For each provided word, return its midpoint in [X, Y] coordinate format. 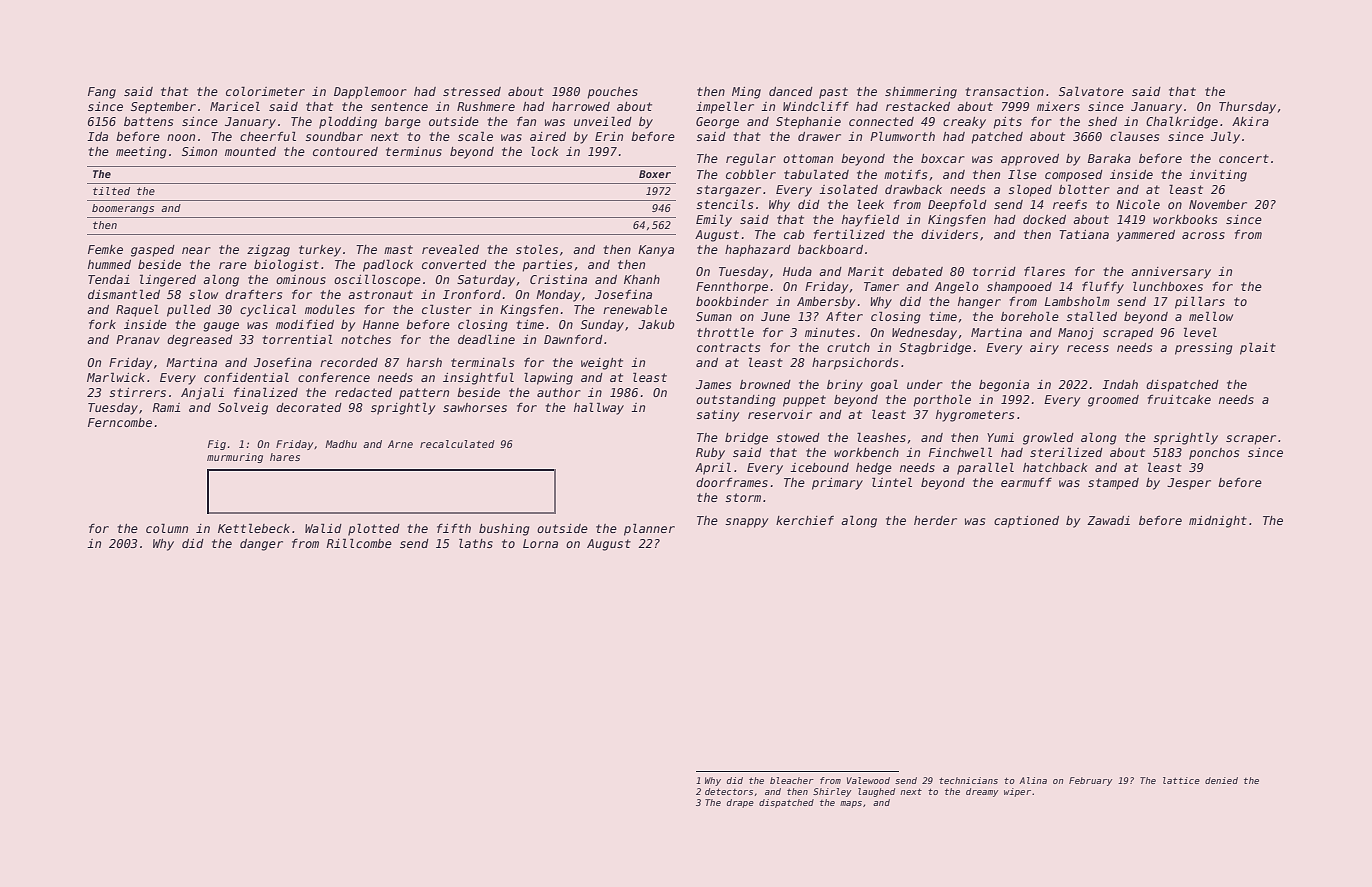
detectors [729, 791]
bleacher [792, 780]
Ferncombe [120, 422]
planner [649, 529]
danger [261, 545]
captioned [1026, 522]
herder [935, 520]
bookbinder [732, 301]
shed [1102, 121]
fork [102, 324]
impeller [725, 107]
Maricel [235, 106]
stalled [1091, 316]
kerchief [805, 520]
